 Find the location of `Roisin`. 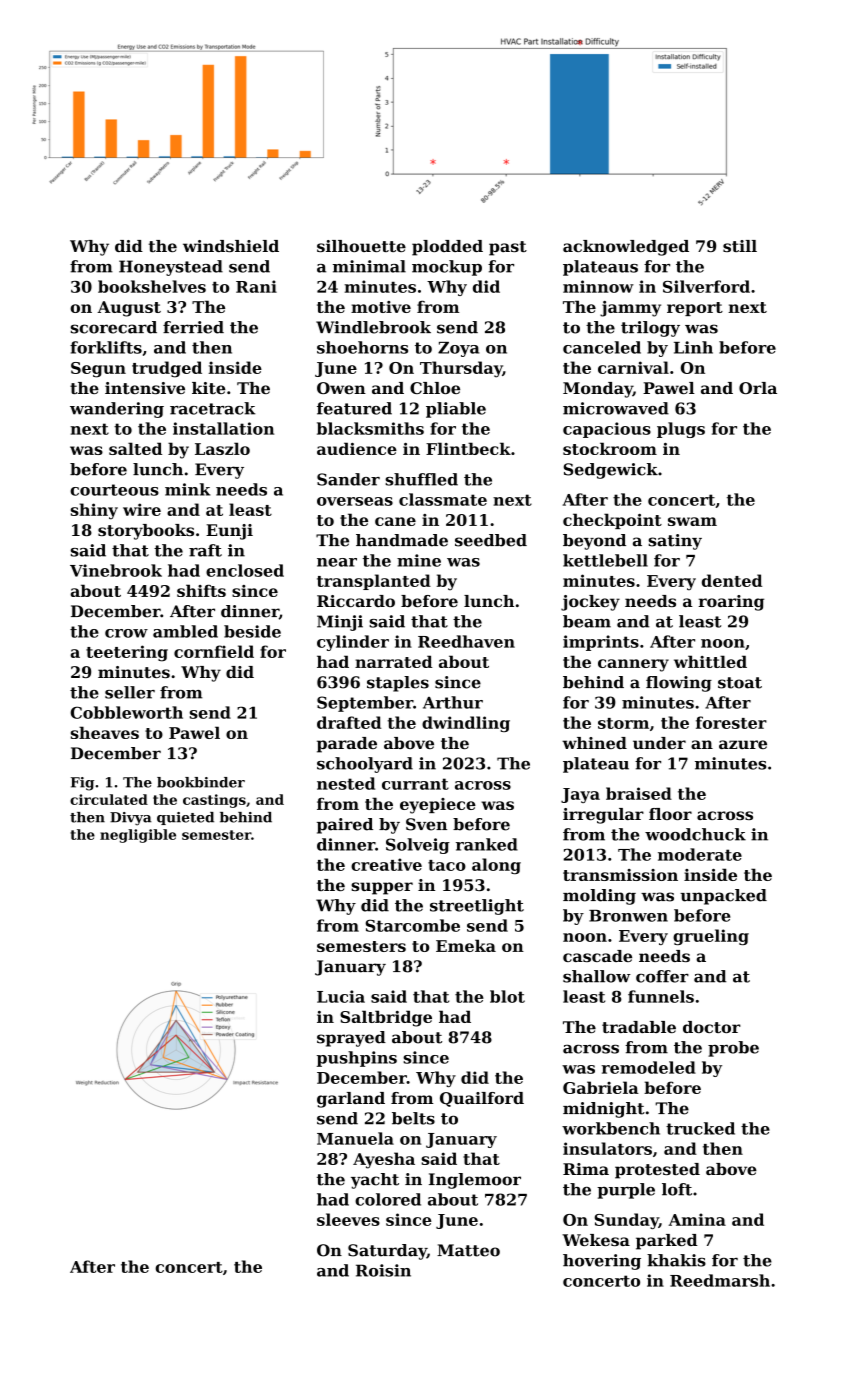

Roisin is located at coordinates (383, 1270).
